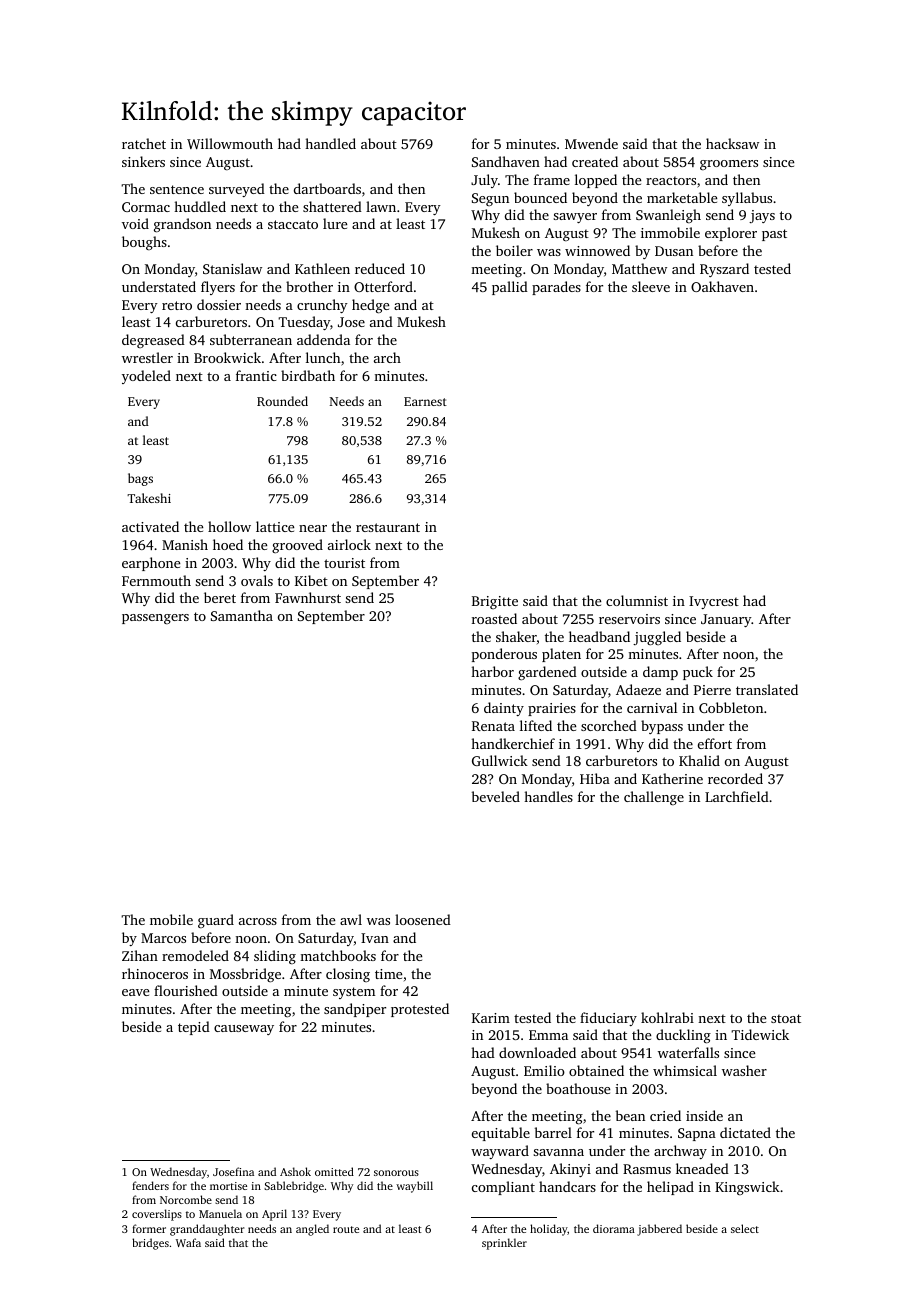  What do you see at coordinates (388, 527) in the page?
I see `restaurant` at bounding box center [388, 527].
